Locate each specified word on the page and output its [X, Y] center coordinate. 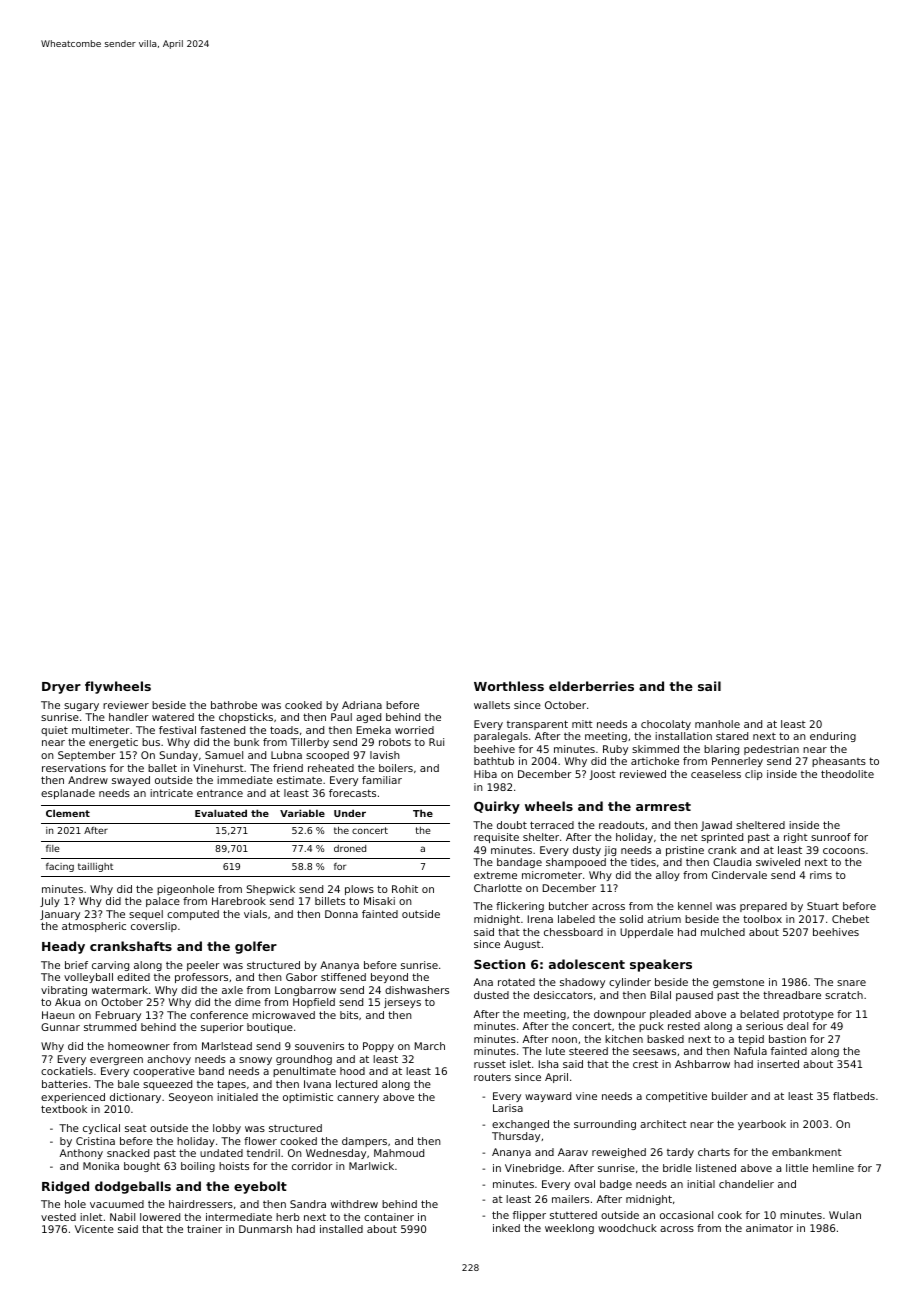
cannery [358, 1099]
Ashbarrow [702, 1064]
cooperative [164, 1072]
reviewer [126, 705]
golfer [256, 947]
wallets [492, 705]
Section [499, 964]
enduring [833, 737]
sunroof [831, 837]
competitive [676, 1097]
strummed [110, 1027]
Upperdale [646, 933]
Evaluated [221, 813]
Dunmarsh [265, 1229]
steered [588, 1051]
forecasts [352, 793]
